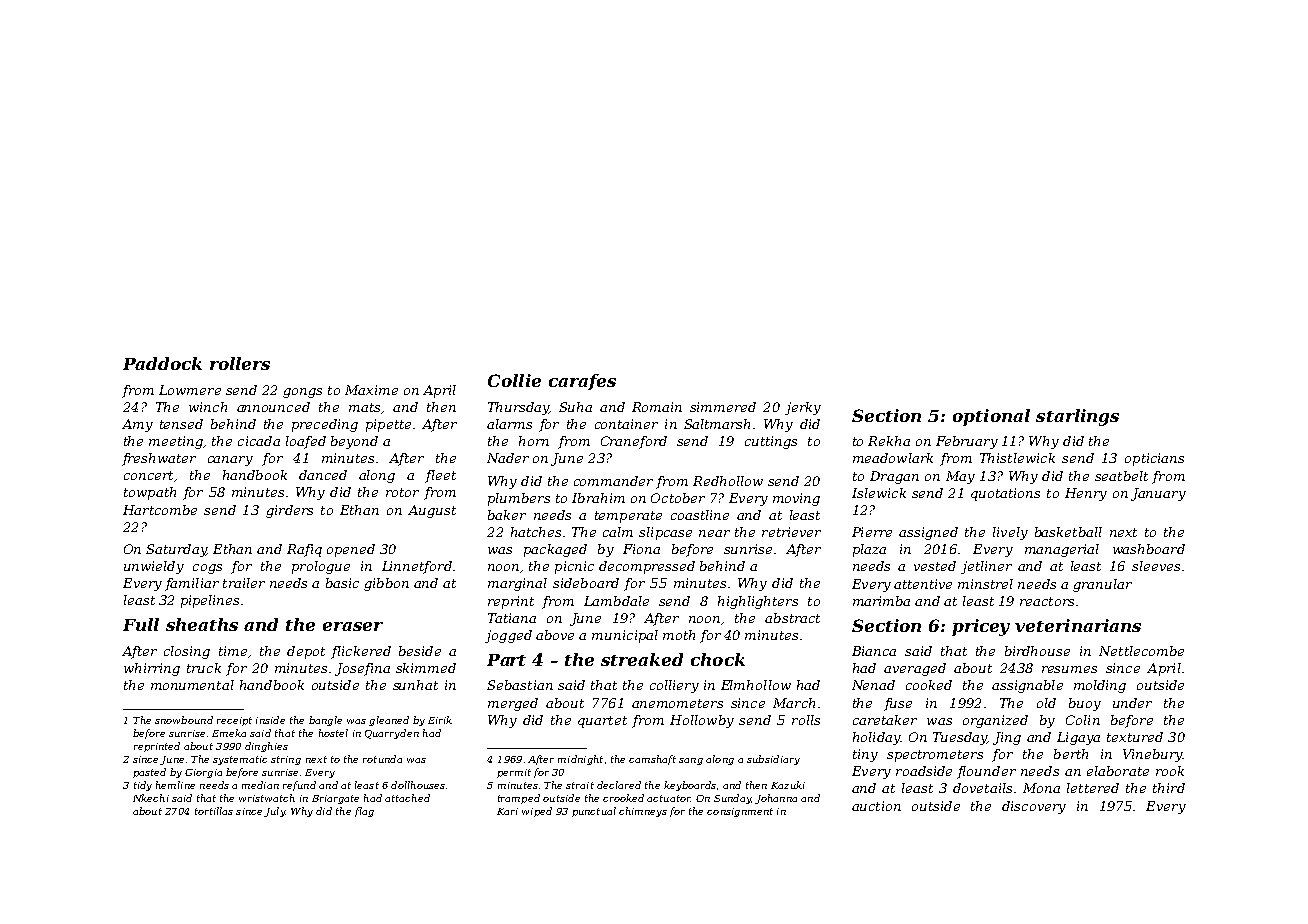  What do you see at coordinates (1100, 686) in the document?
I see `molding` at bounding box center [1100, 686].
